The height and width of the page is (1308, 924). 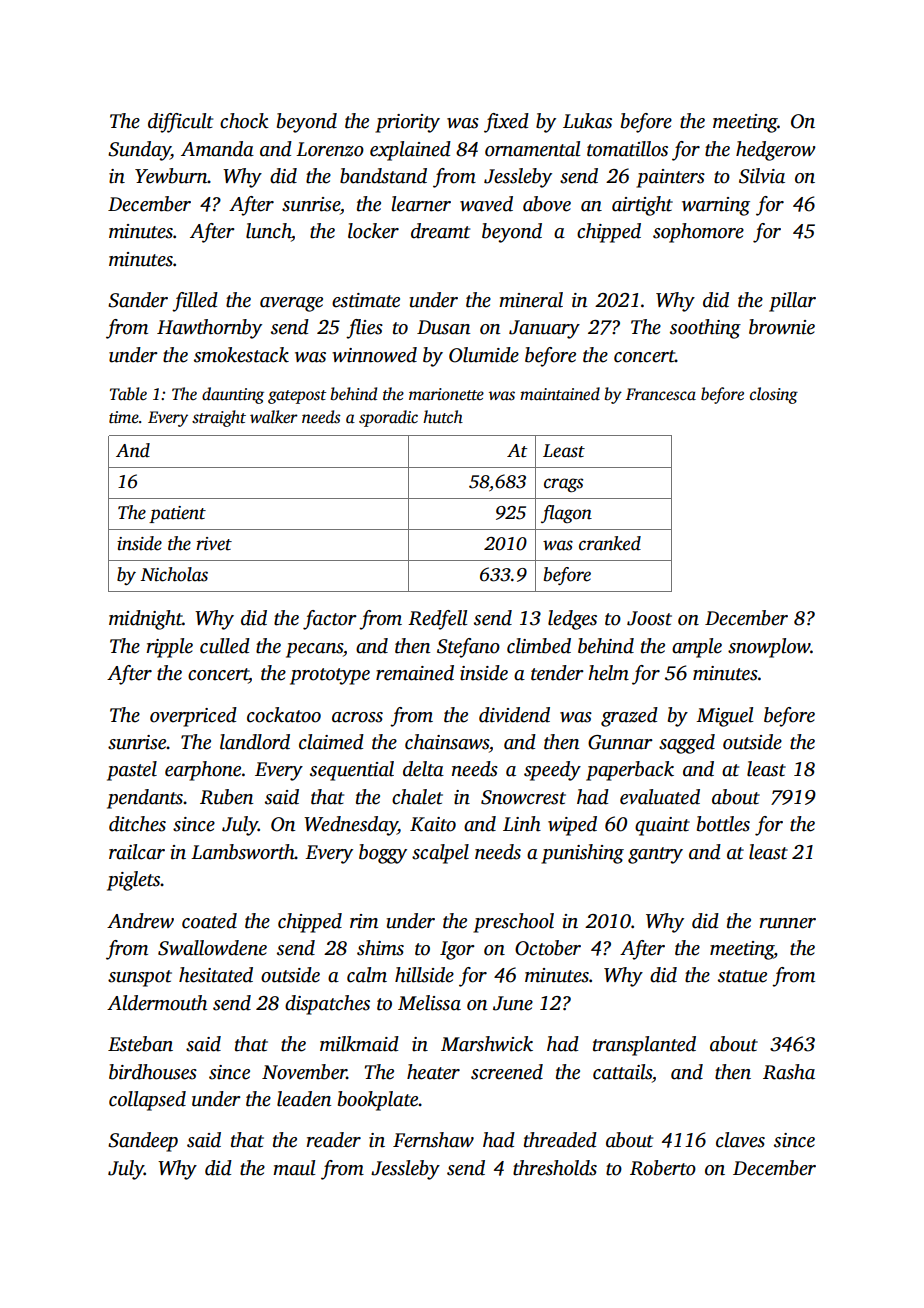 I want to click on chock, so click(x=244, y=121).
